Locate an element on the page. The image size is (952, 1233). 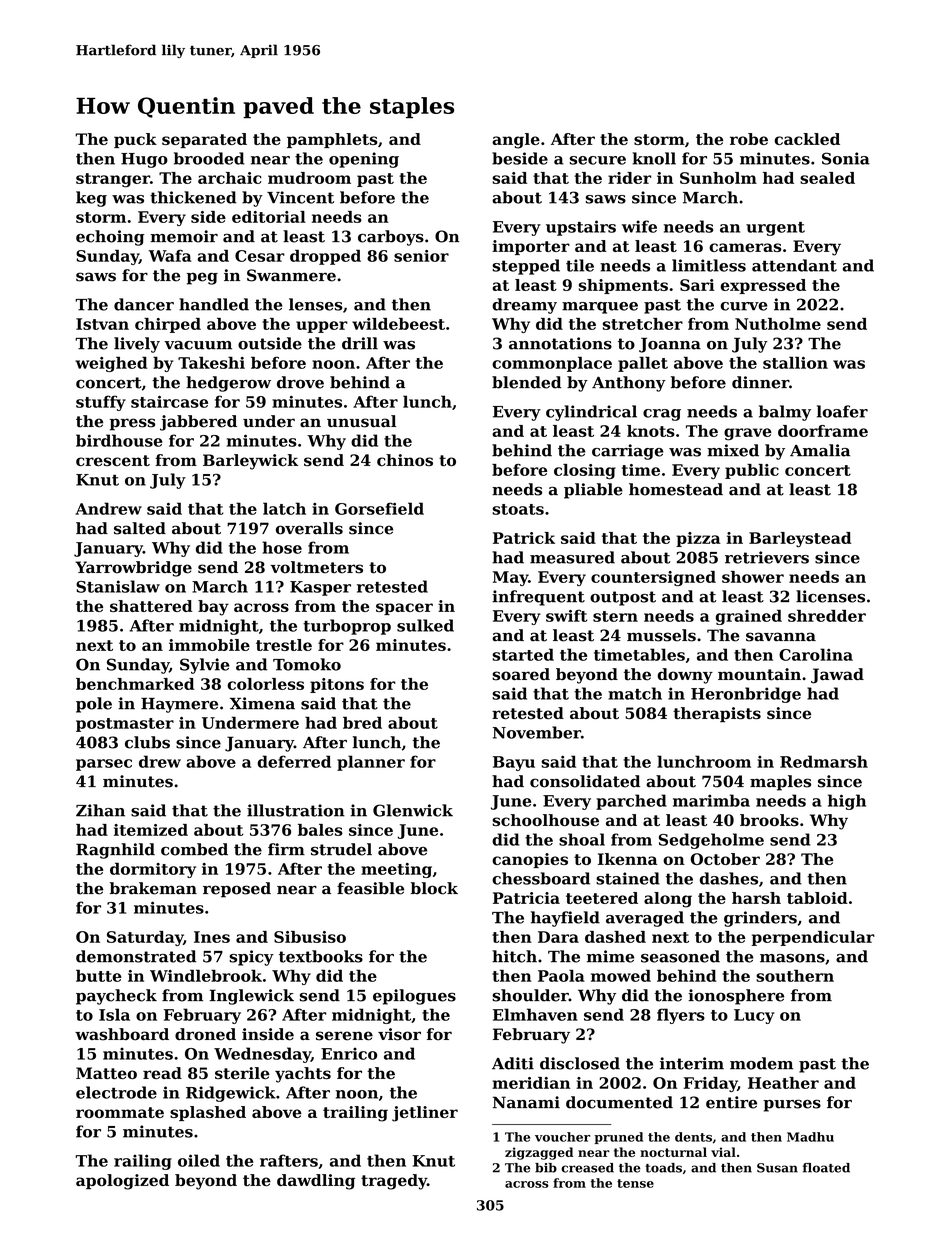
combed is located at coordinates (194, 849).
